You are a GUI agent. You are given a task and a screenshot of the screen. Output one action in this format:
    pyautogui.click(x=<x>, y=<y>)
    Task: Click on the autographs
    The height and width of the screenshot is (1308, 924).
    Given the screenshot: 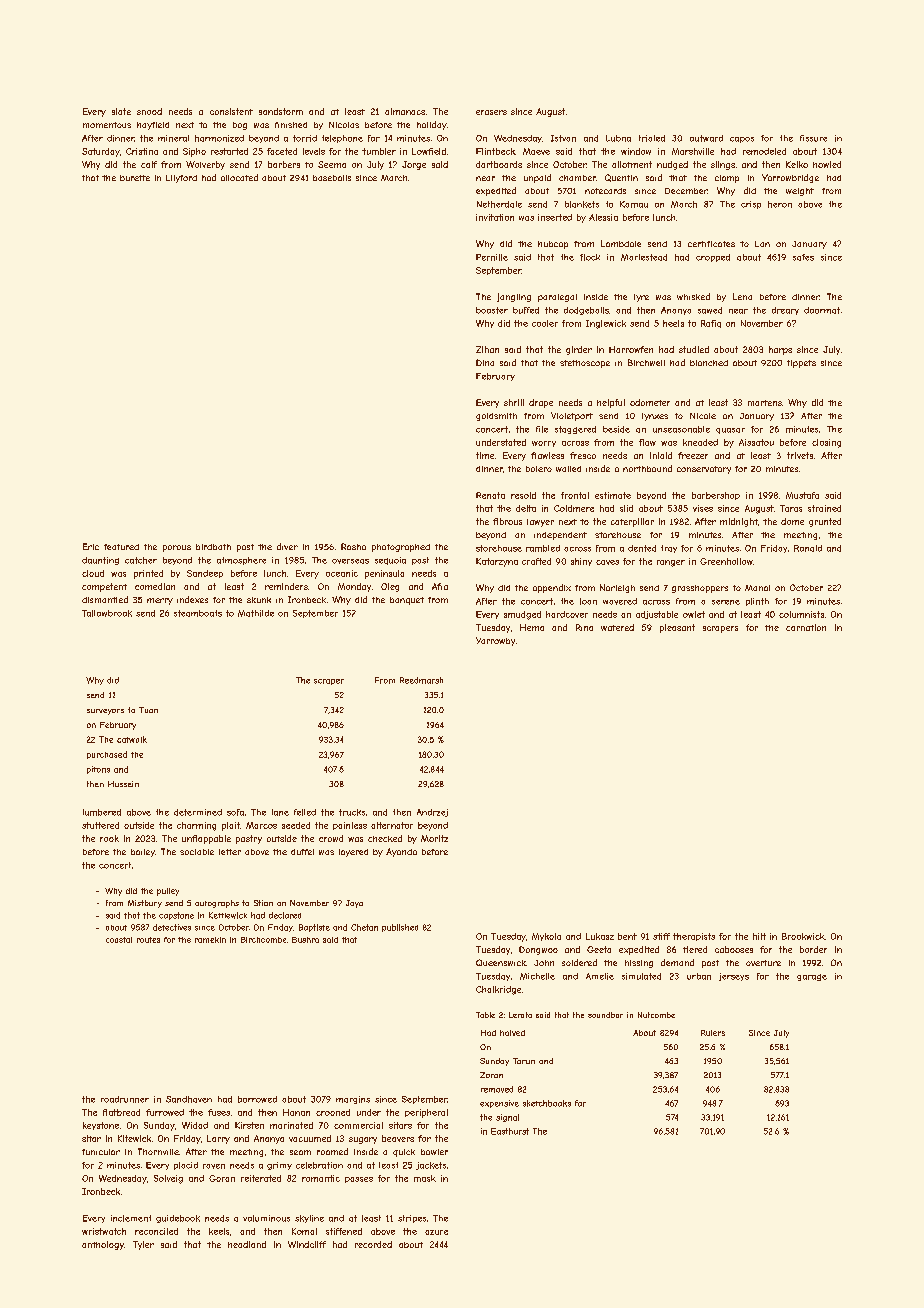 What is the action you would take?
    pyautogui.click(x=217, y=904)
